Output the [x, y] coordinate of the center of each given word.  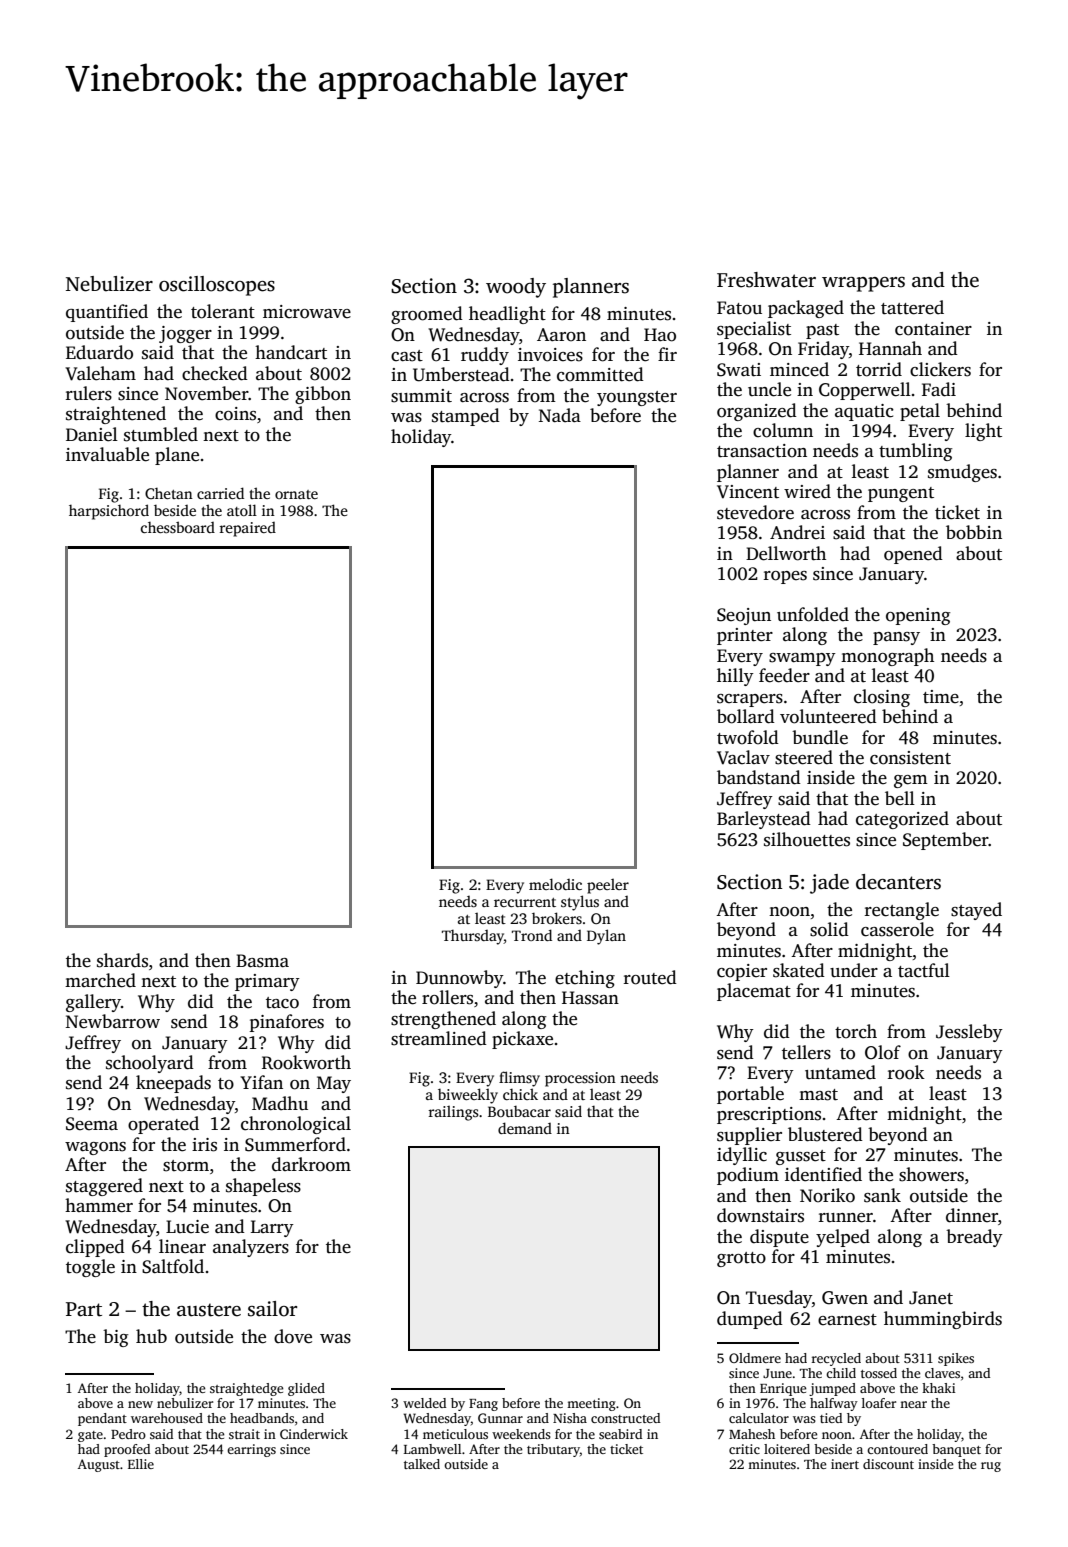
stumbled [161, 434]
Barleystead [764, 820]
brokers [557, 918]
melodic [555, 884]
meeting [591, 1404]
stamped [466, 417]
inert [845, 1464]
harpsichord [109, 512]
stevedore [755, 512]
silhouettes [807, 839]
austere [209, 1310]
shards [122, 960]
